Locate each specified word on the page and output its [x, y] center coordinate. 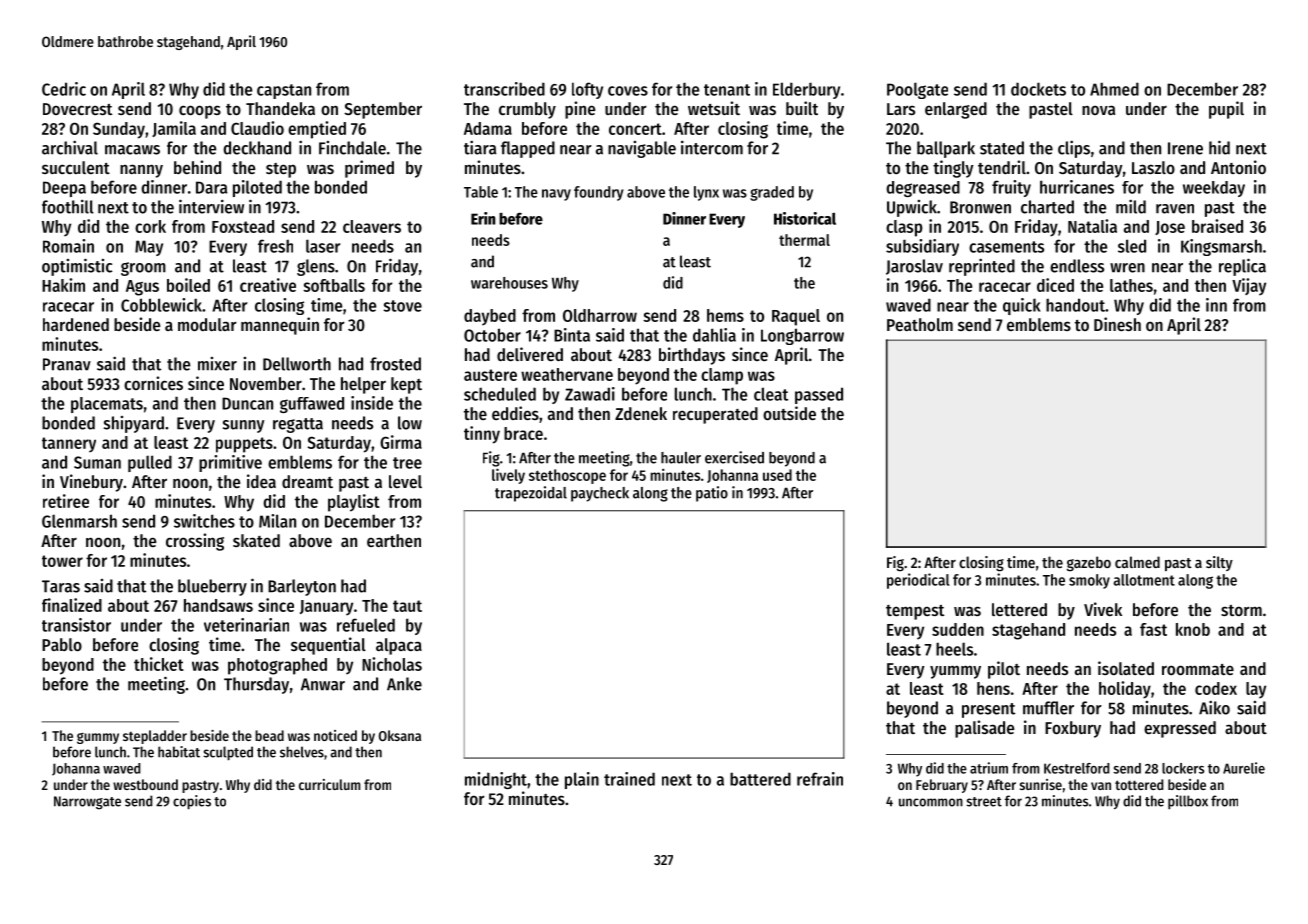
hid [1219, 147]
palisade [984, 729]
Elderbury [806, 90]
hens [993, 688]
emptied [317, 130]
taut [407, 606]
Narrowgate [87, 803]
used [777, 475]
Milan [277, 521]
